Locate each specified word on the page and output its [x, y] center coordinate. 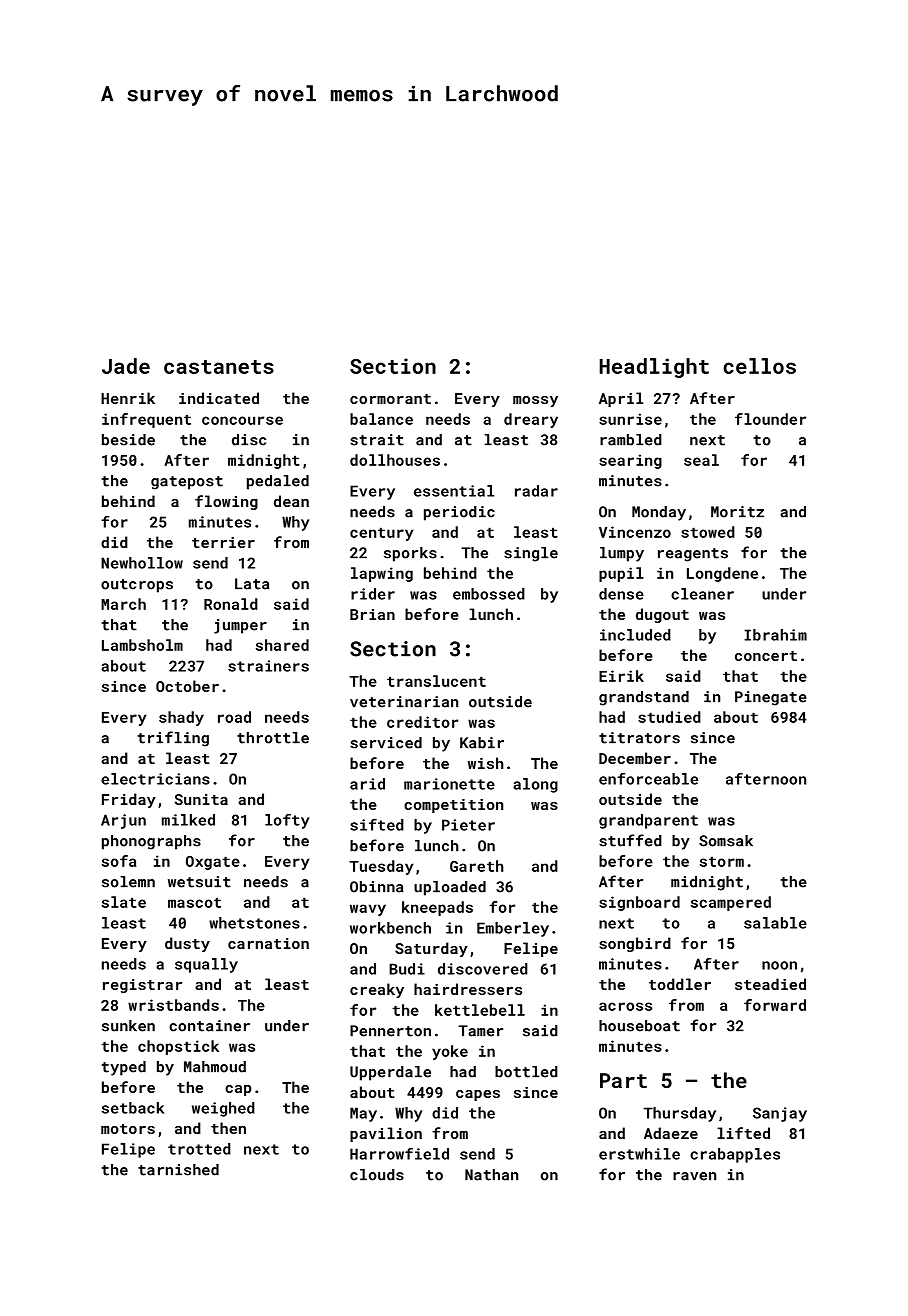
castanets [219, 367]
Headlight [654, 368]
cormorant [390, 399]
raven [694, 1176]
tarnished [178, 1170]
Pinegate [771, 698]
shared [282, 645]
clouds [377, 1175]
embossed [489, 594]
